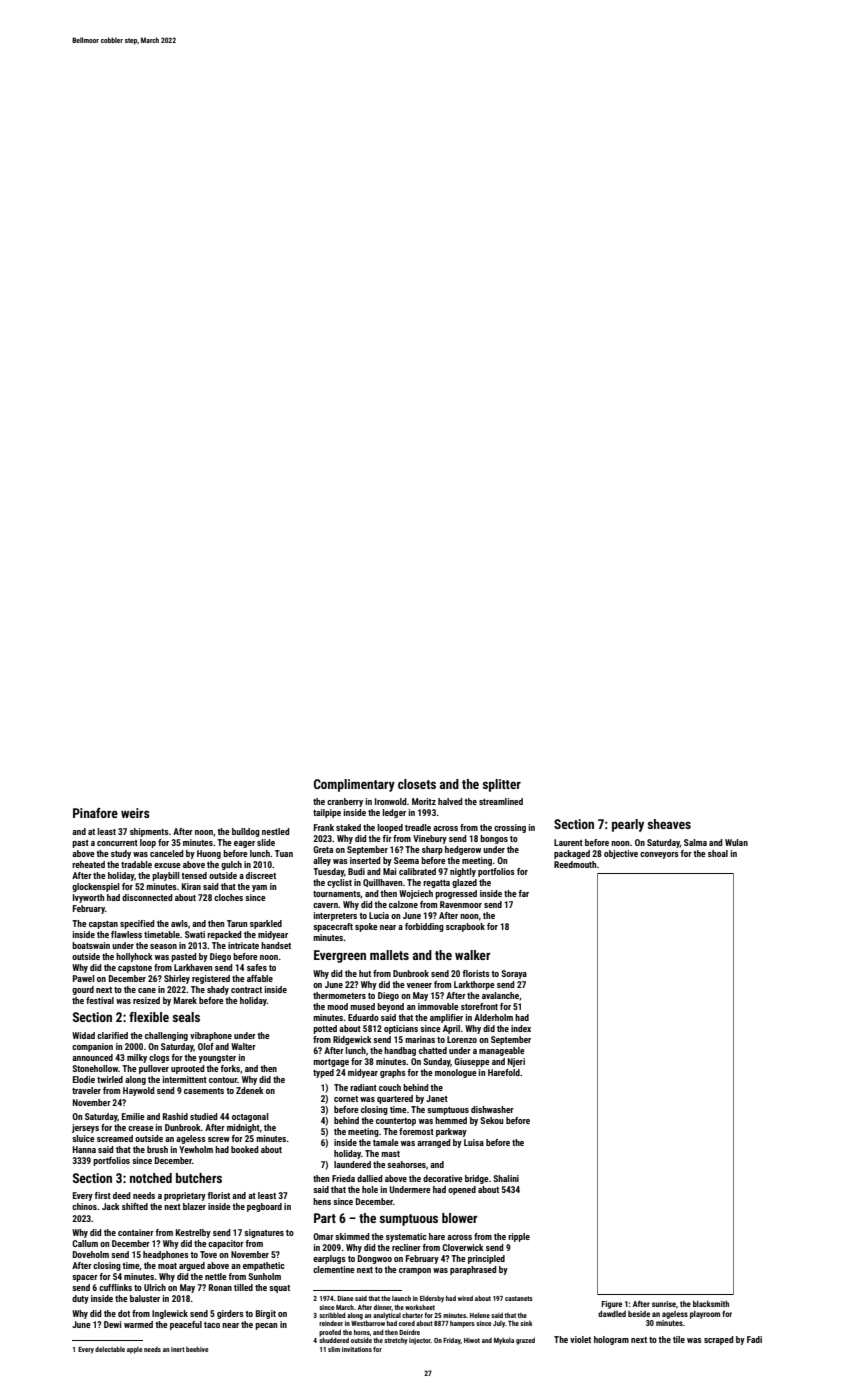  I want to click on sheaves, so click(669, 824).
